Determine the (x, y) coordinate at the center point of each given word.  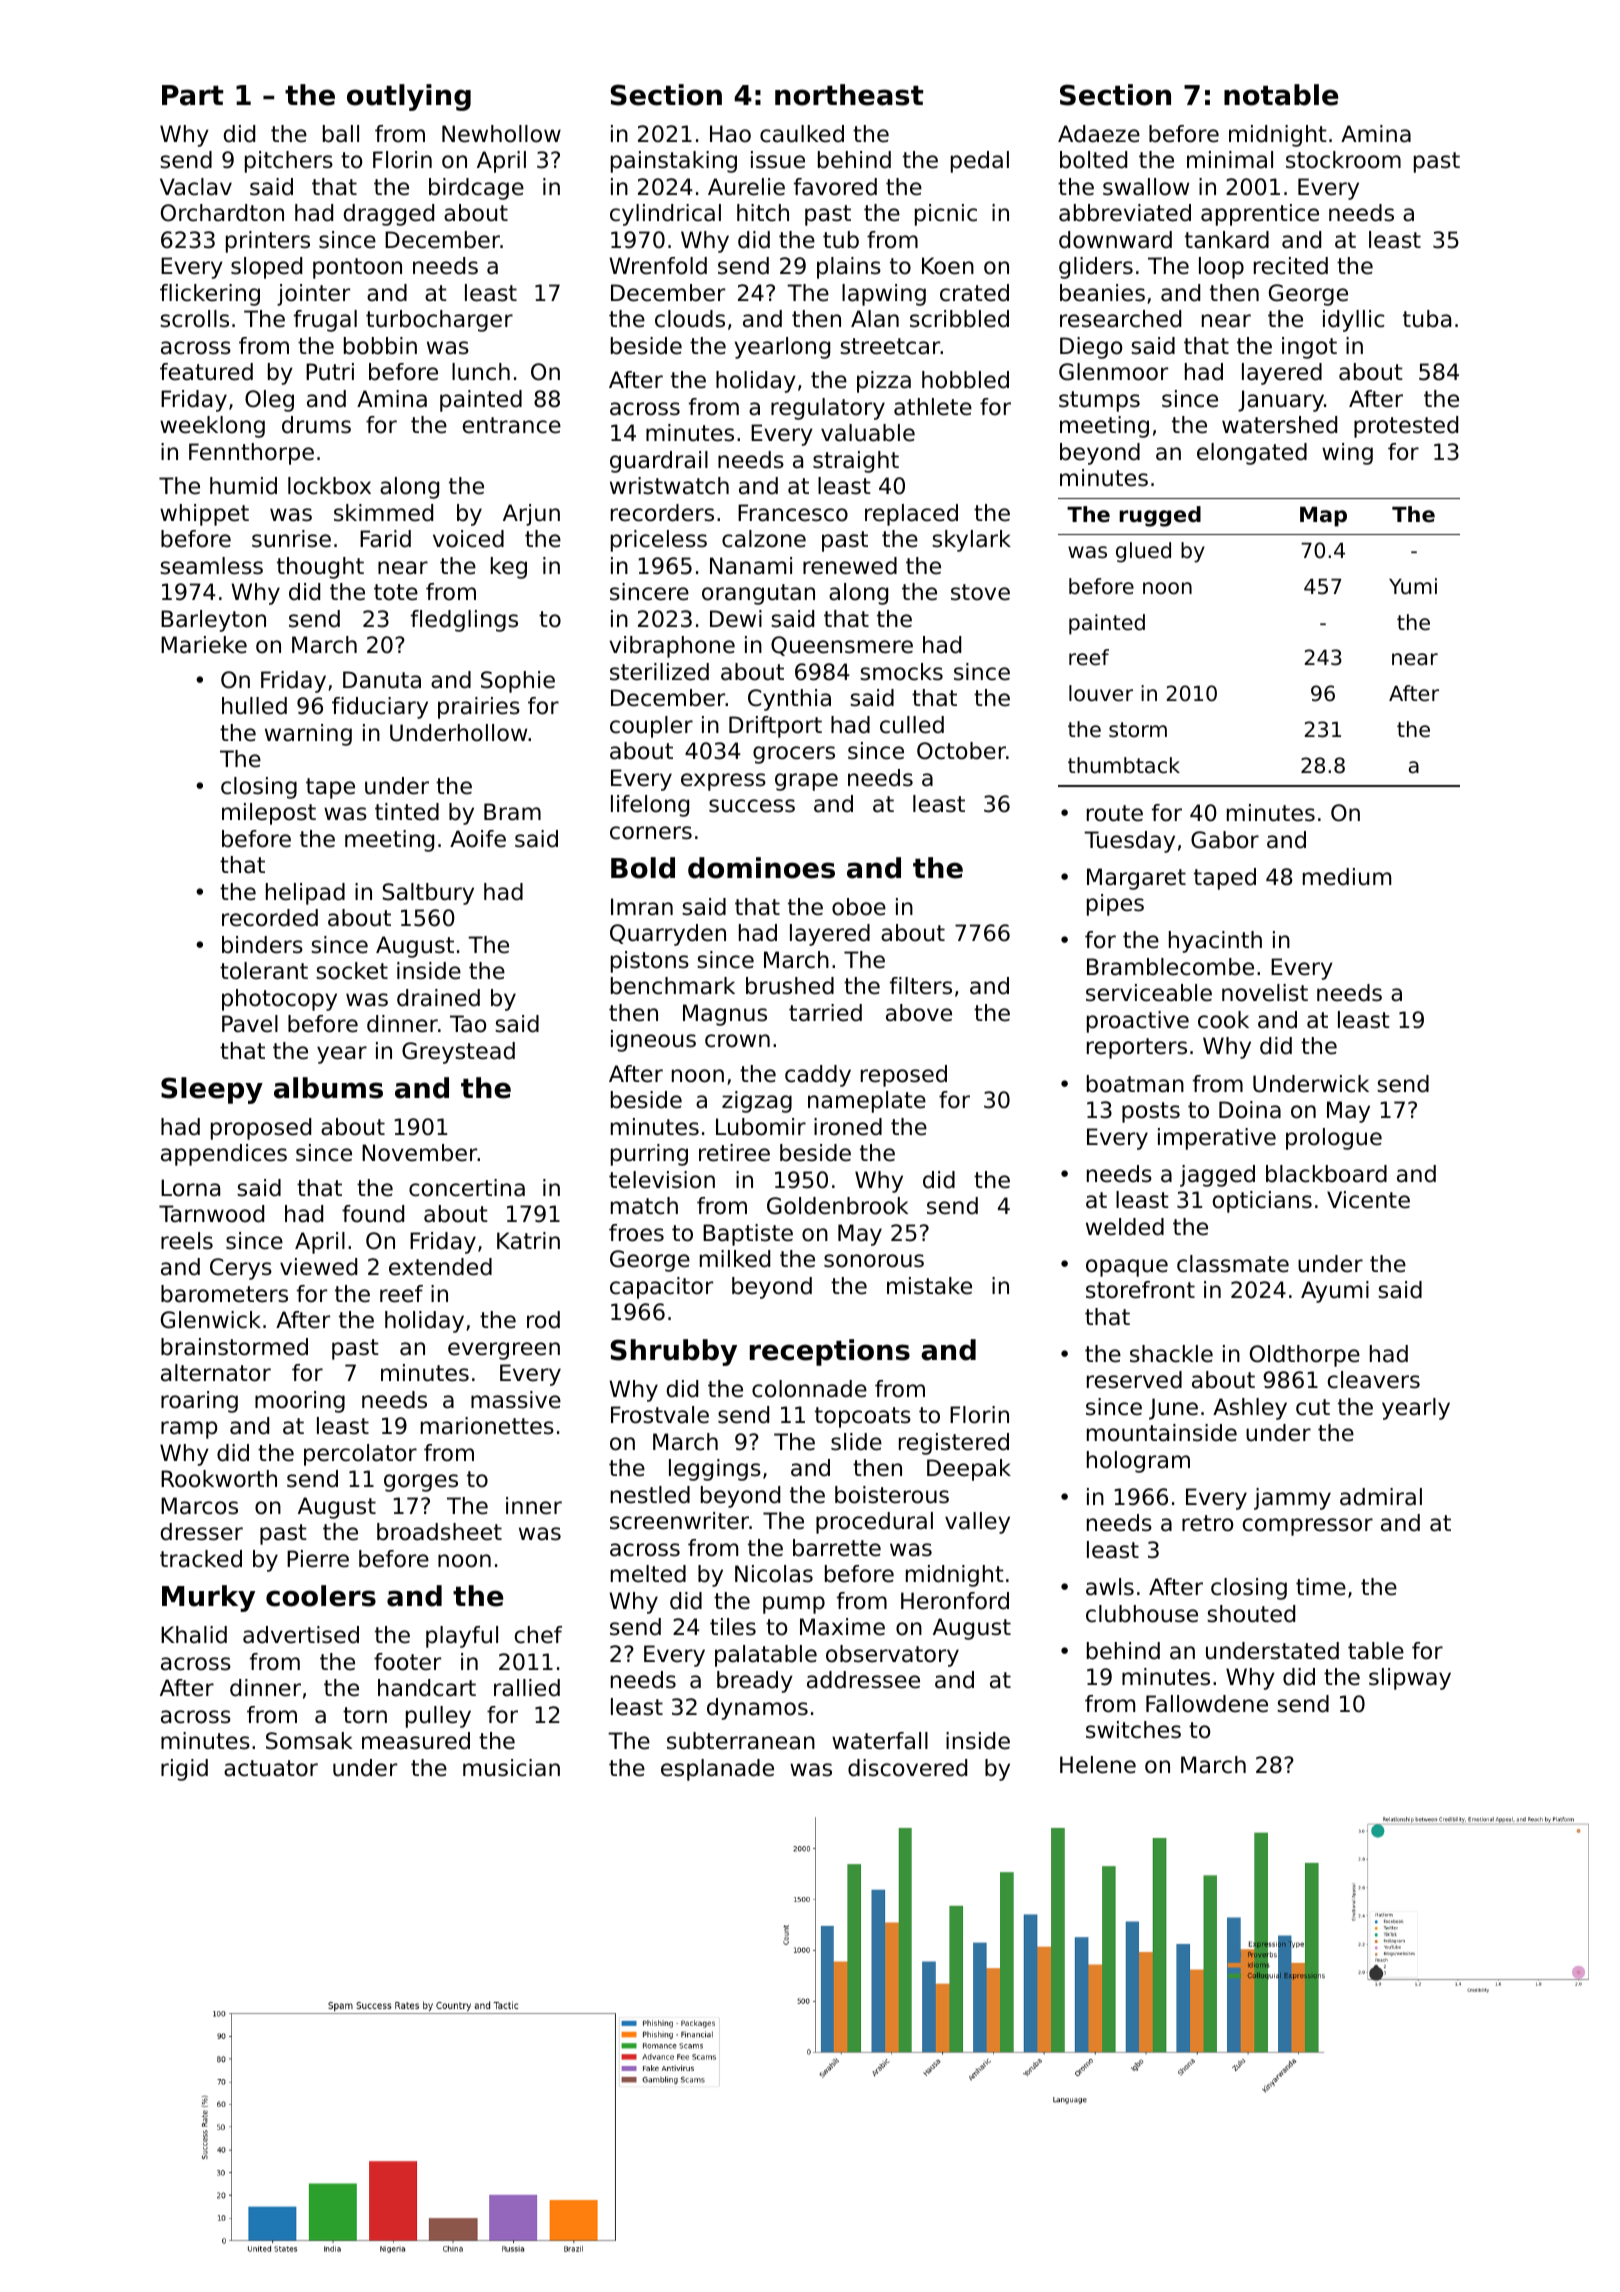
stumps (1099, 401)
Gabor (1225, 840)
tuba (1427, 319)
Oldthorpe (1305, 1356)
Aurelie (746, 187)
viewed (318, 1267)
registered (954, 1444)
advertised (301, 1635)
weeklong (212, 427)
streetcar (890, 346)
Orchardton (222, 213)
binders (262, 945)
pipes (1115, 905)
